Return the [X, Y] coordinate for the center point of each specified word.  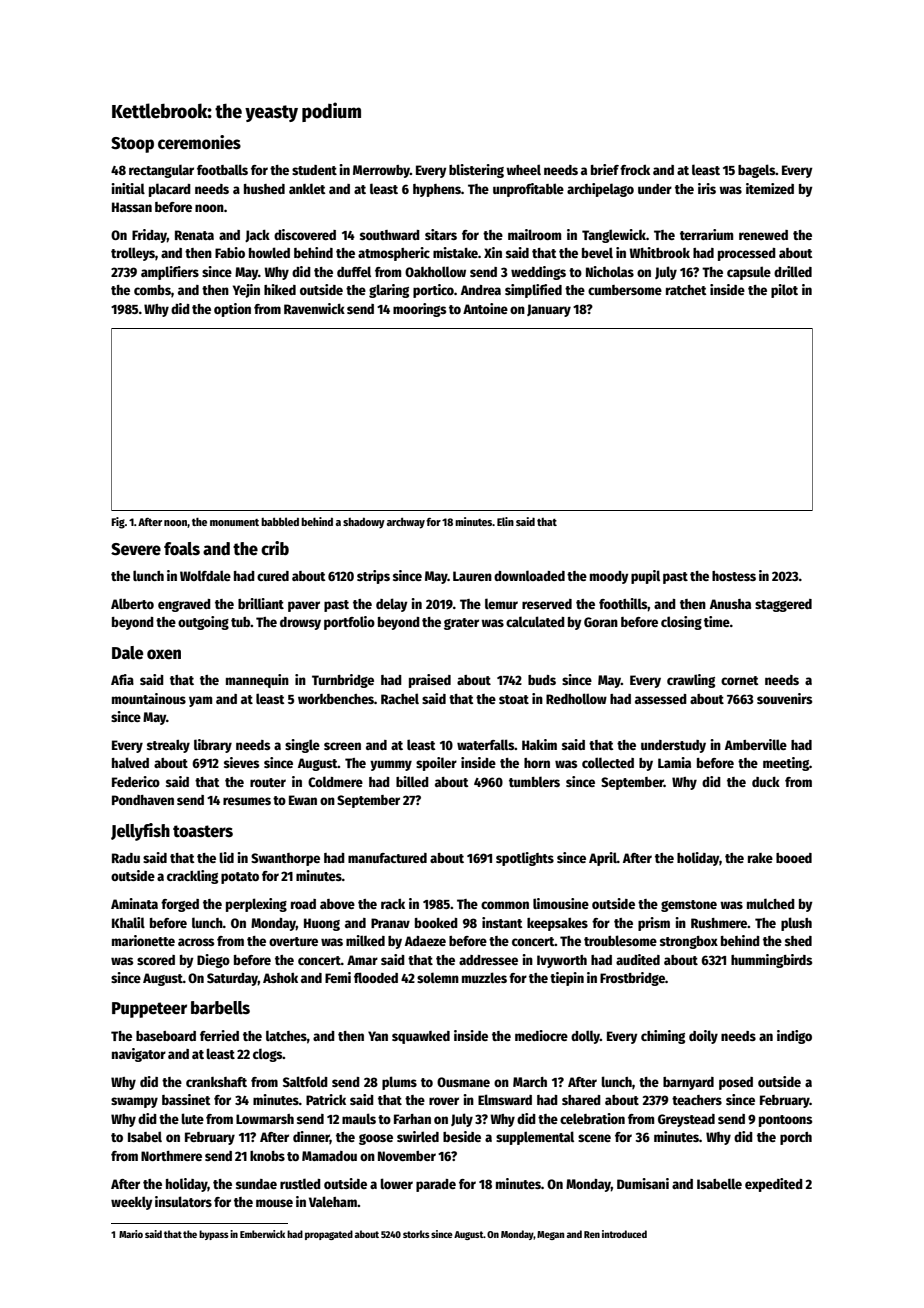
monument [234, 522]
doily [703, 1037]
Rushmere [719, 923]
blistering [476, 171]
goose [376, 1139]
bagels [756, 171]
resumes [247, 801]
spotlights [525, 859]
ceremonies [199, 142]
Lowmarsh [265, 1119]
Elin [505, 521]
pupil [645, 577]
